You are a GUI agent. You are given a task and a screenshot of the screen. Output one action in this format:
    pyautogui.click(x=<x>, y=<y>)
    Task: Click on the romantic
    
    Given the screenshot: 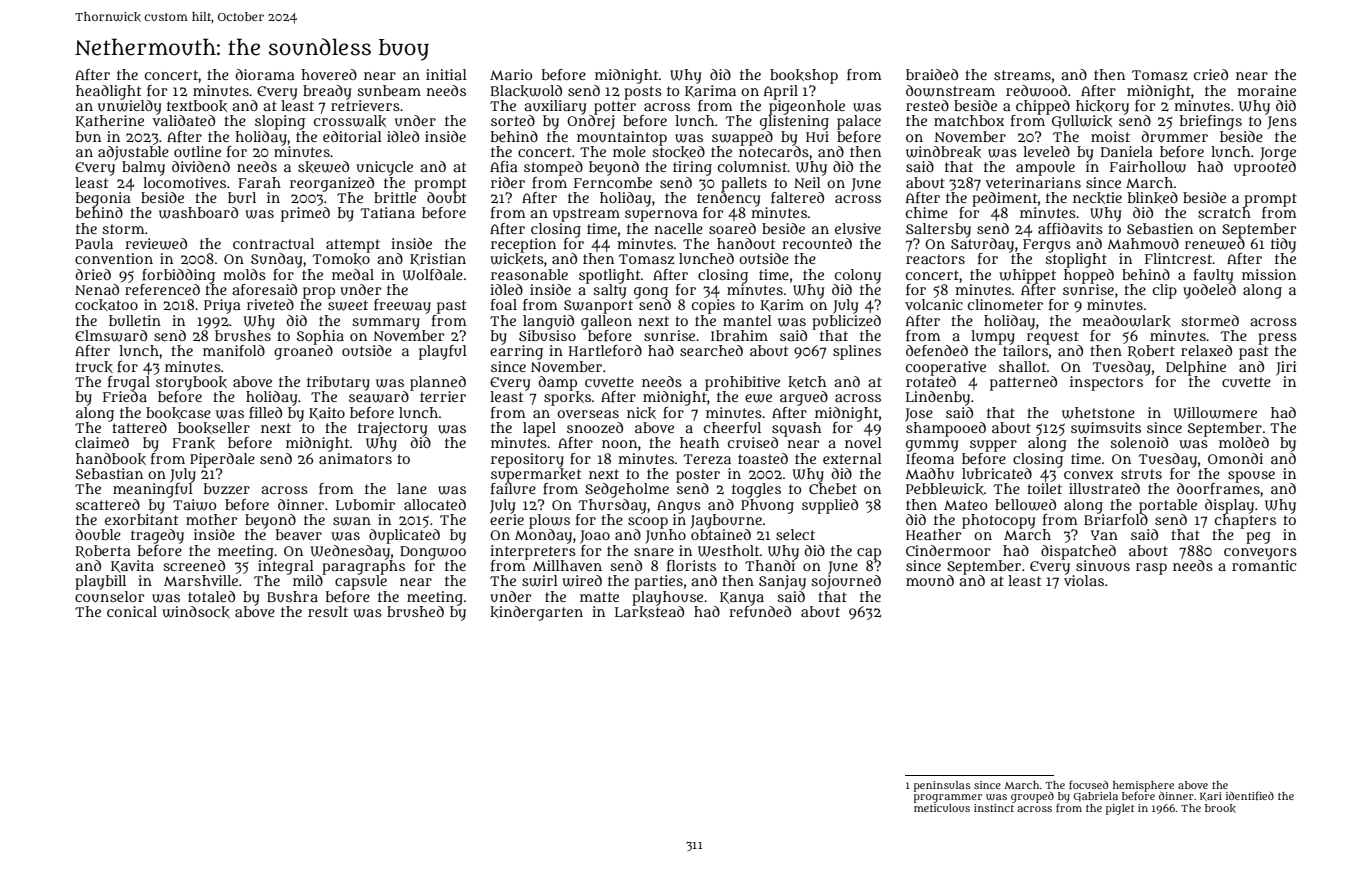 What is the action you would take?
    pyautogui.click(x=1264, y=565)
